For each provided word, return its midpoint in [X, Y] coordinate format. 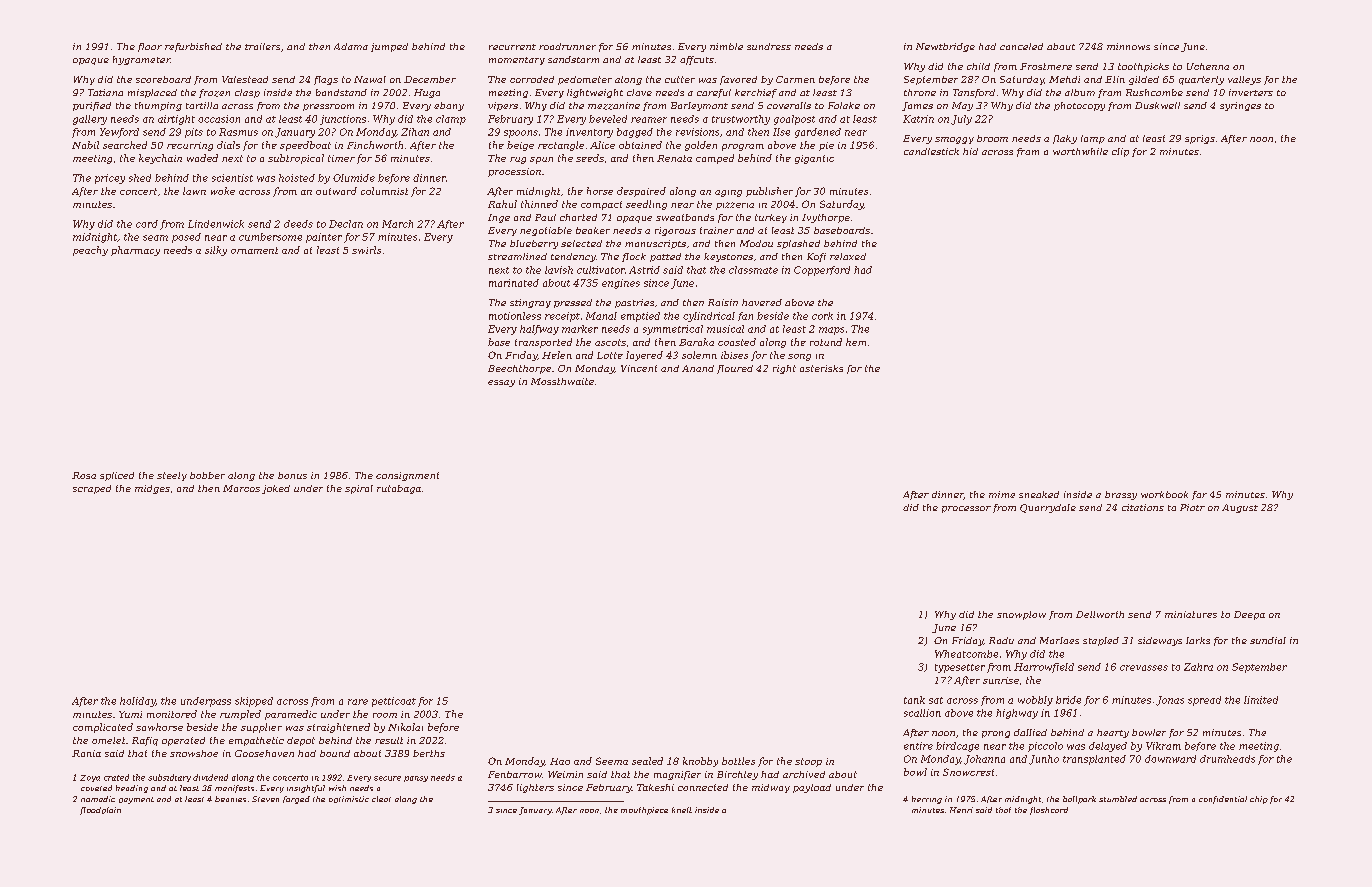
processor [966, 509]
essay [501, 383]
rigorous [675, 231]
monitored [172, 714]
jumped [389, 47]
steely [172, 476]
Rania [86, 753]
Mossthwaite [562, 381]
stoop [808, 762]
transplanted [1094, 760]
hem [856, 342]
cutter [680, 79]
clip [1120, 152]
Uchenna [1208, 66]
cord [147, 224]
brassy [1121, 495]
